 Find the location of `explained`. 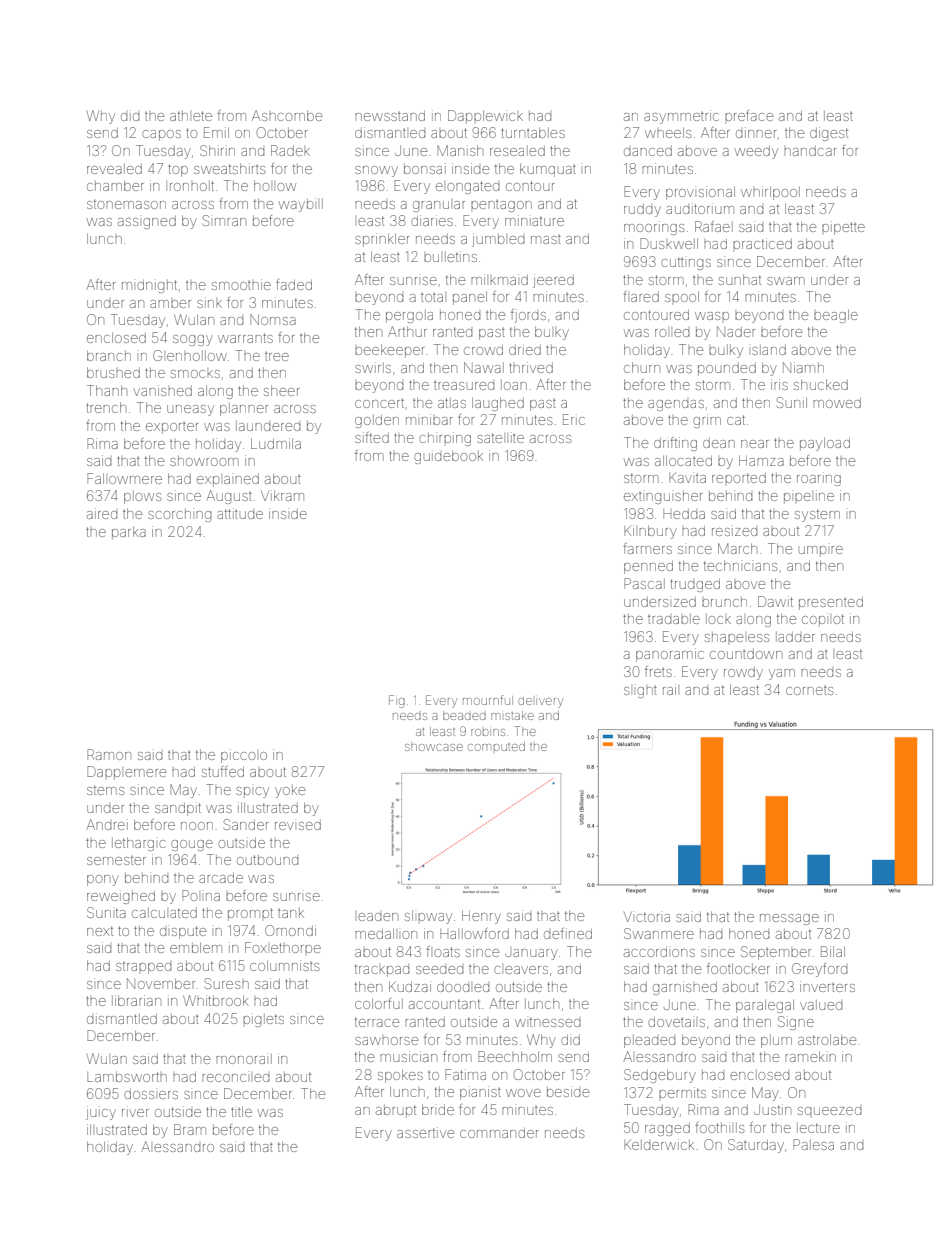

explained is located at coordinates (228, 480).
